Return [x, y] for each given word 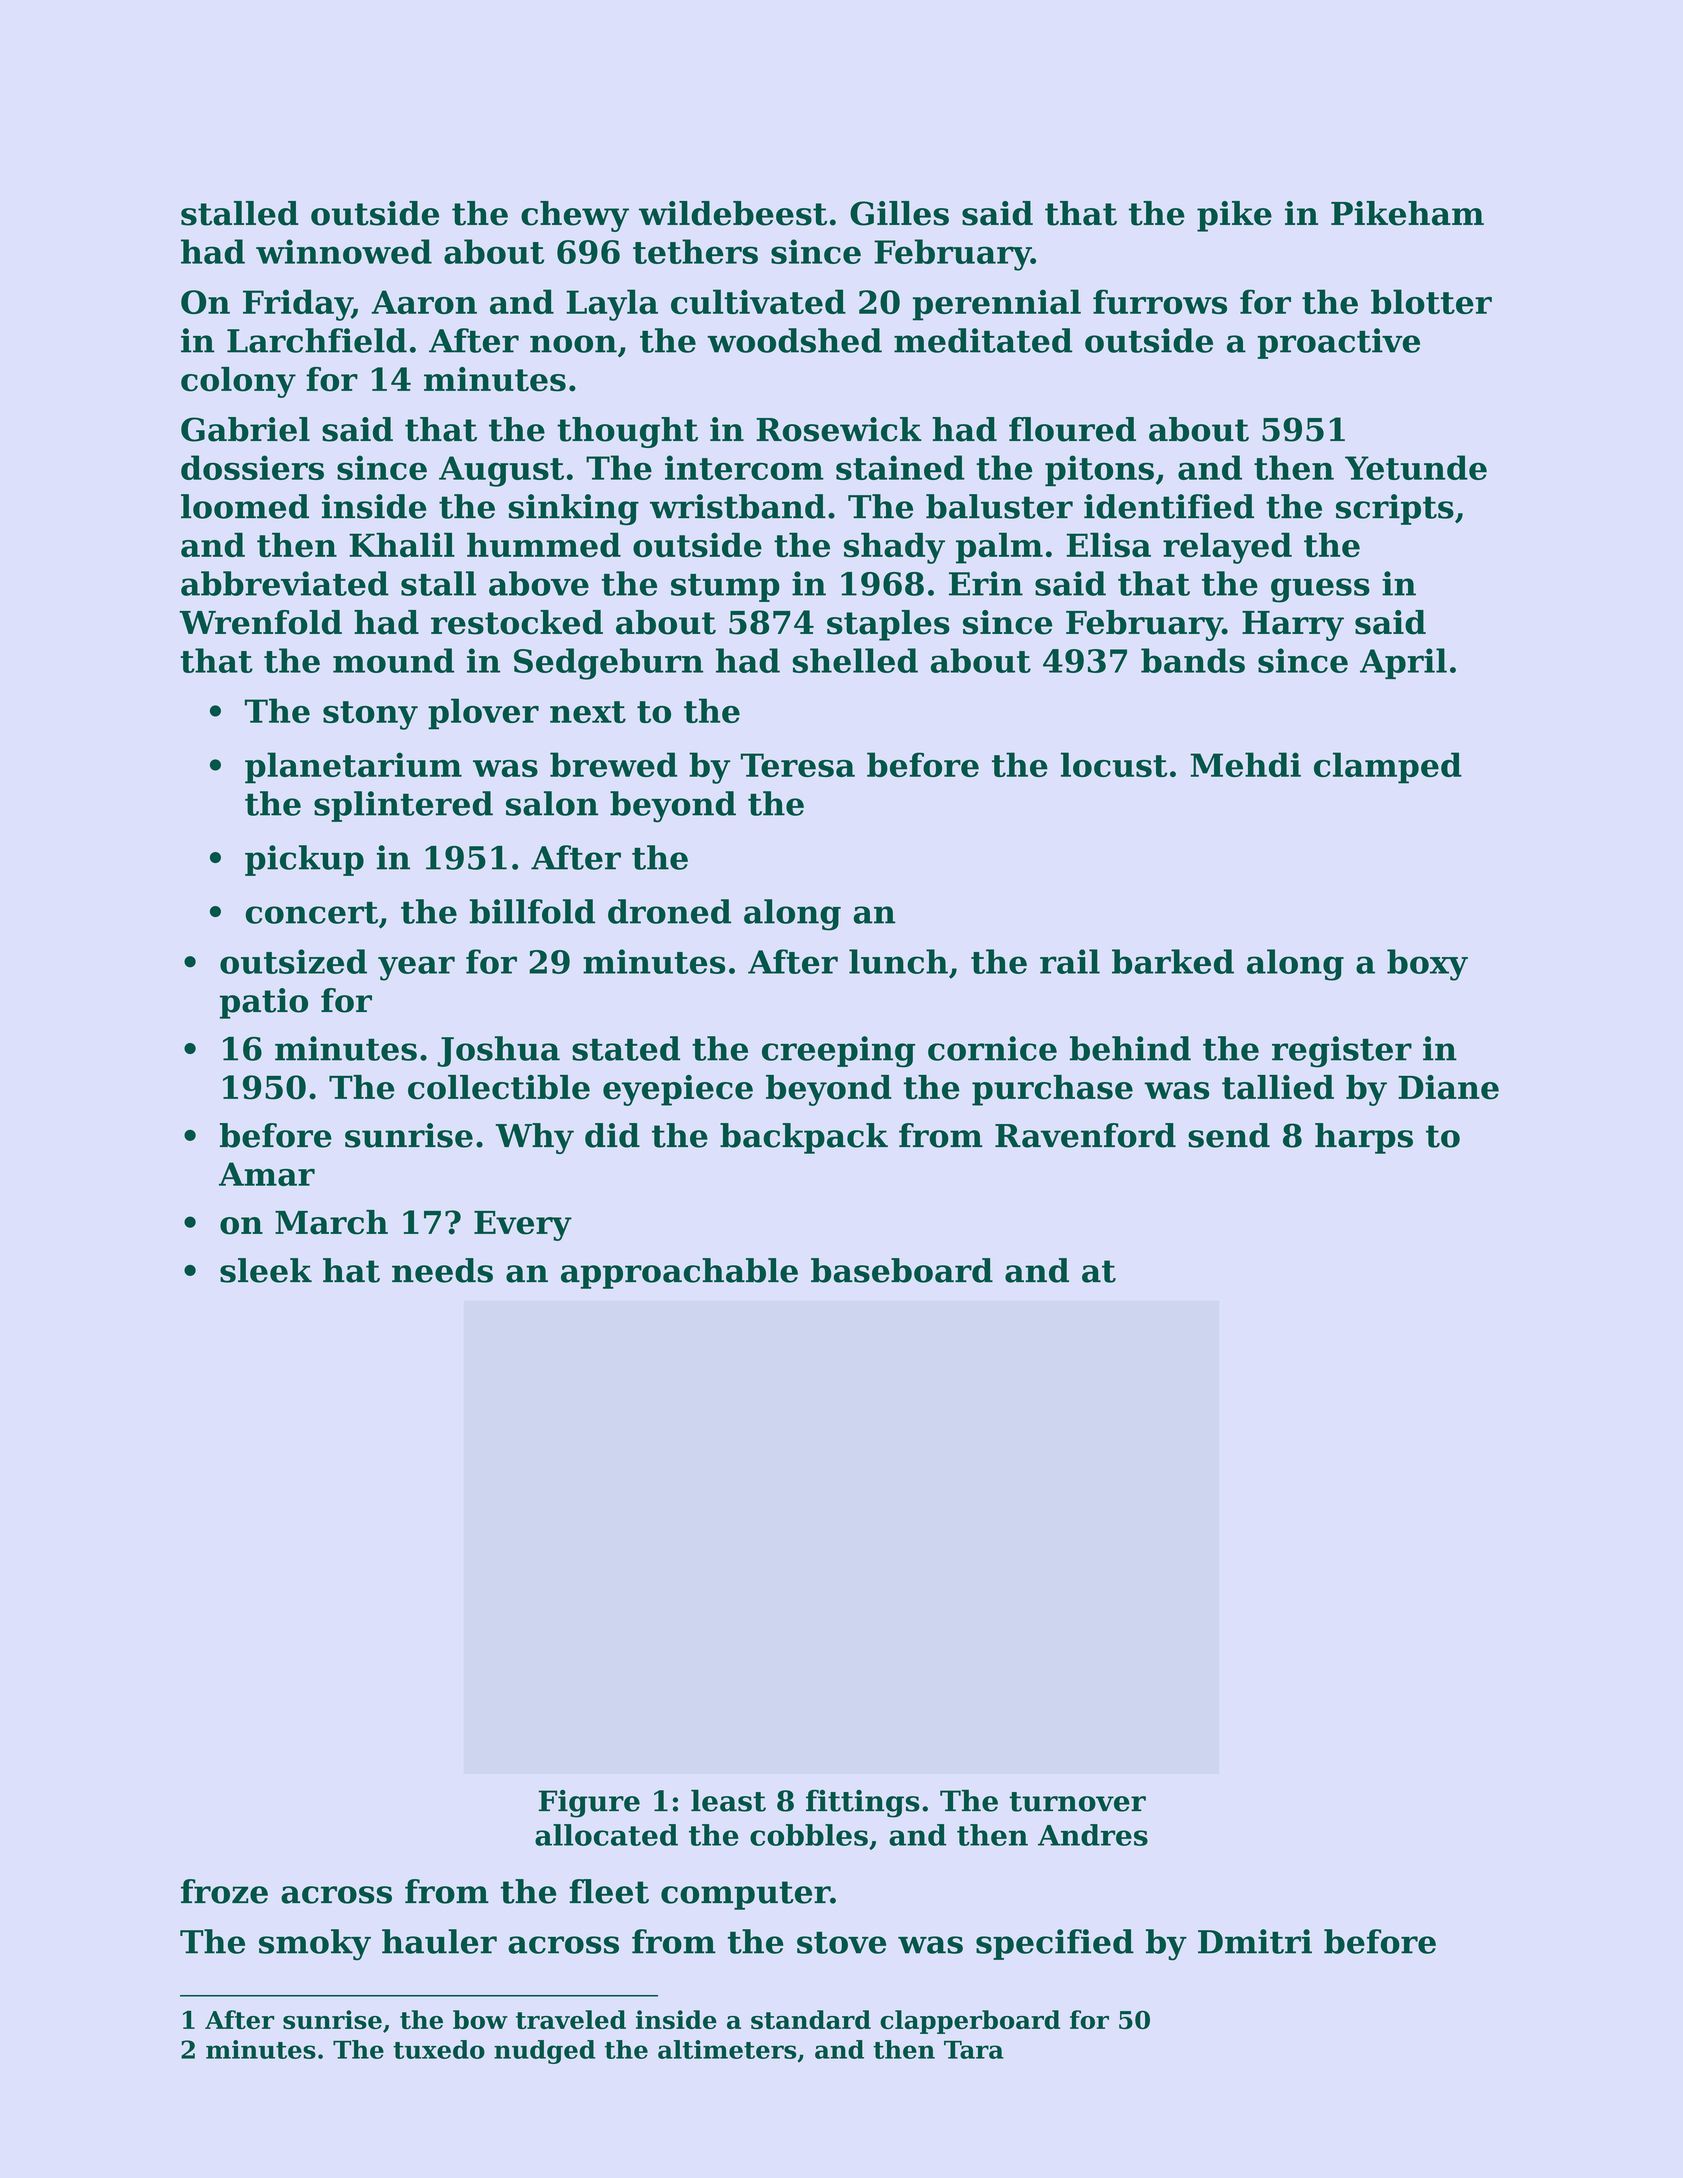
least [728, 1800]
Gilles [899, 213]
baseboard [902, 1270]
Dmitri [1255, 1941]
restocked [517, 622]
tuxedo [439, 2049]
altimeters [727, 2049]
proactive [1338, 343]
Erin [986, 583]
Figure [589, 1804]
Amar [267, 1174]
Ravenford [1085, 1135]
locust [1114, 764]
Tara [974, 2050]
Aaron [424, 302]
